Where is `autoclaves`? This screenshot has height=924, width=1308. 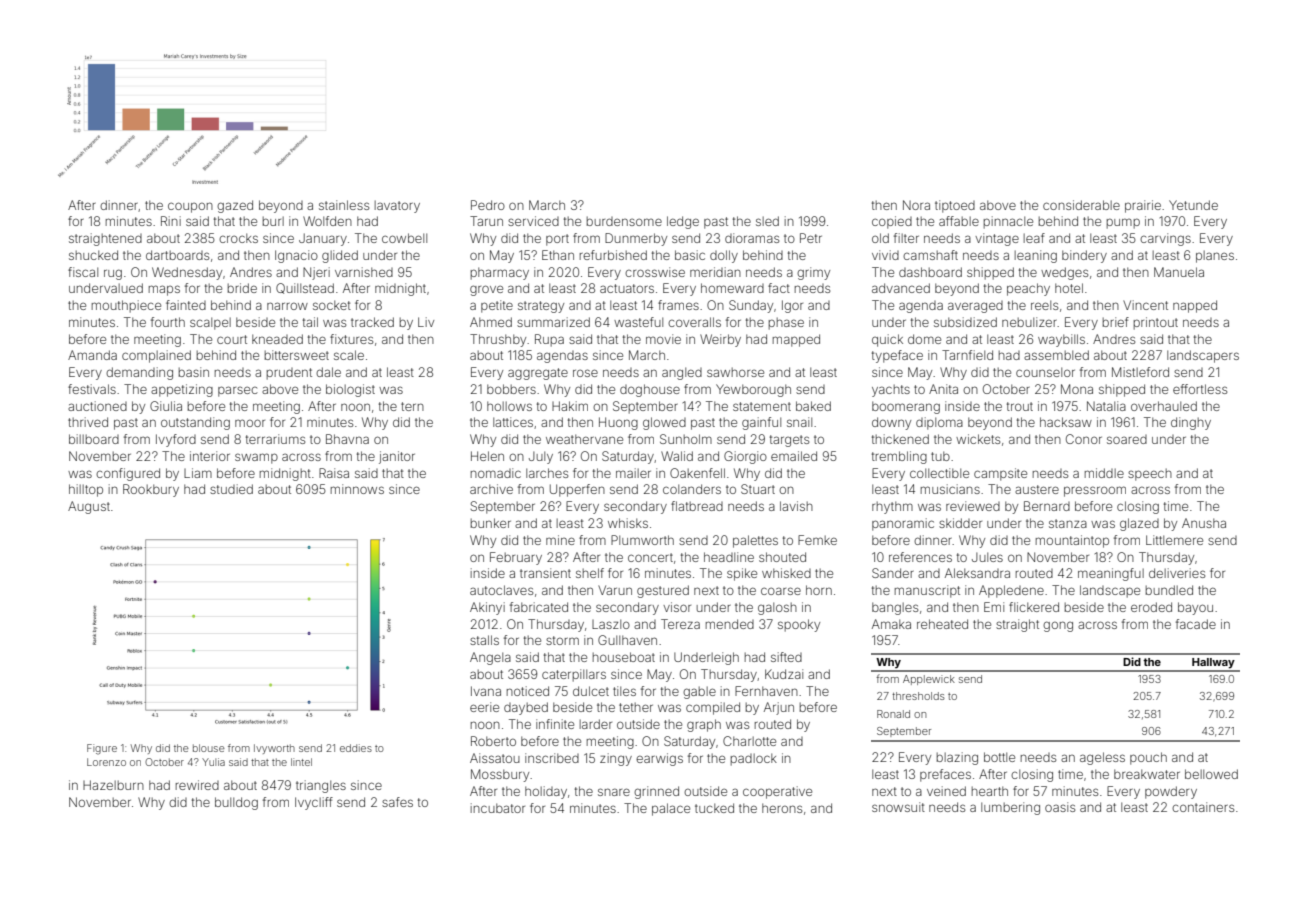
autoclaves is located at coordinates (501, 590).
